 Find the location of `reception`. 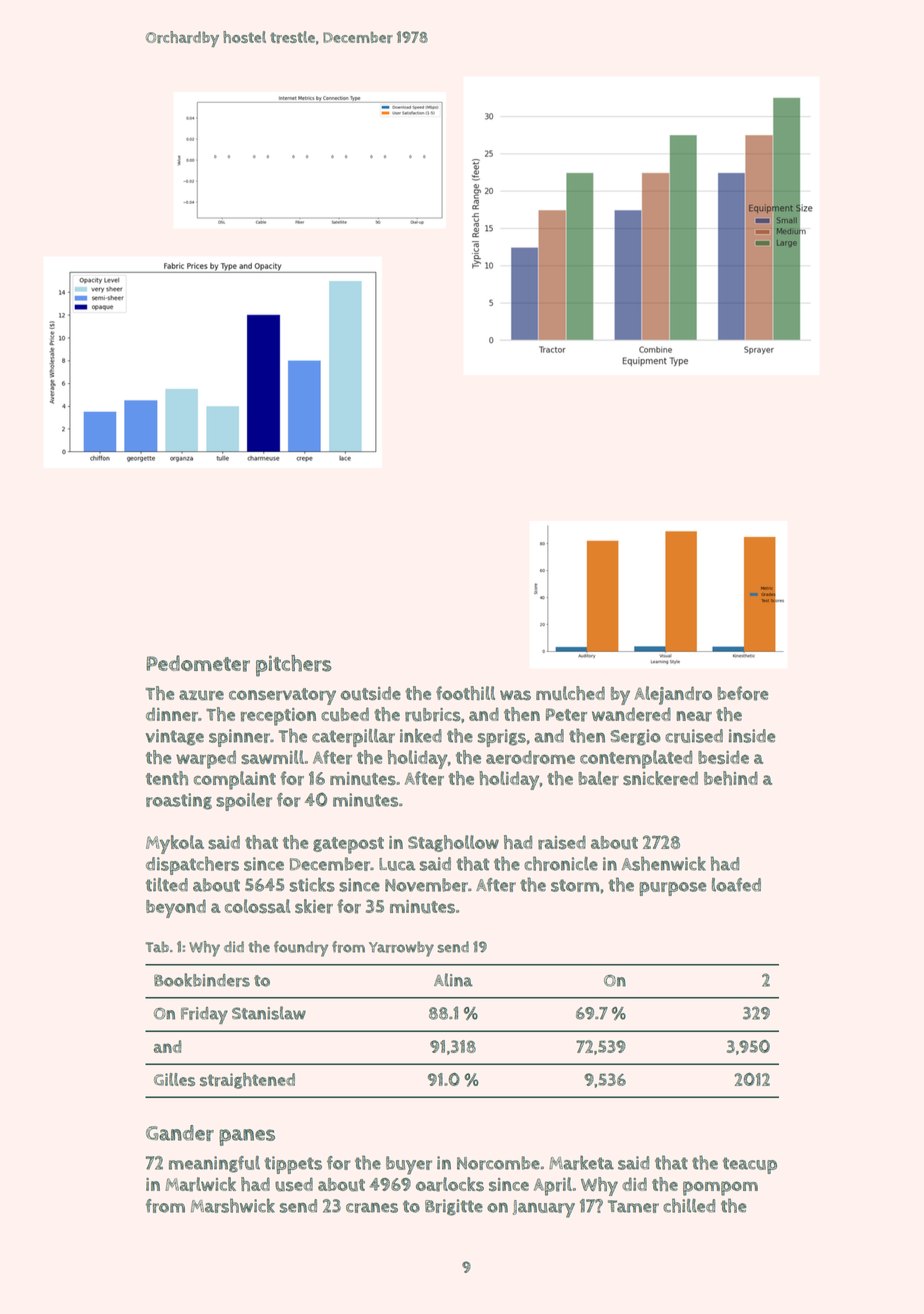

reception is located at coordinates (278, 717).
